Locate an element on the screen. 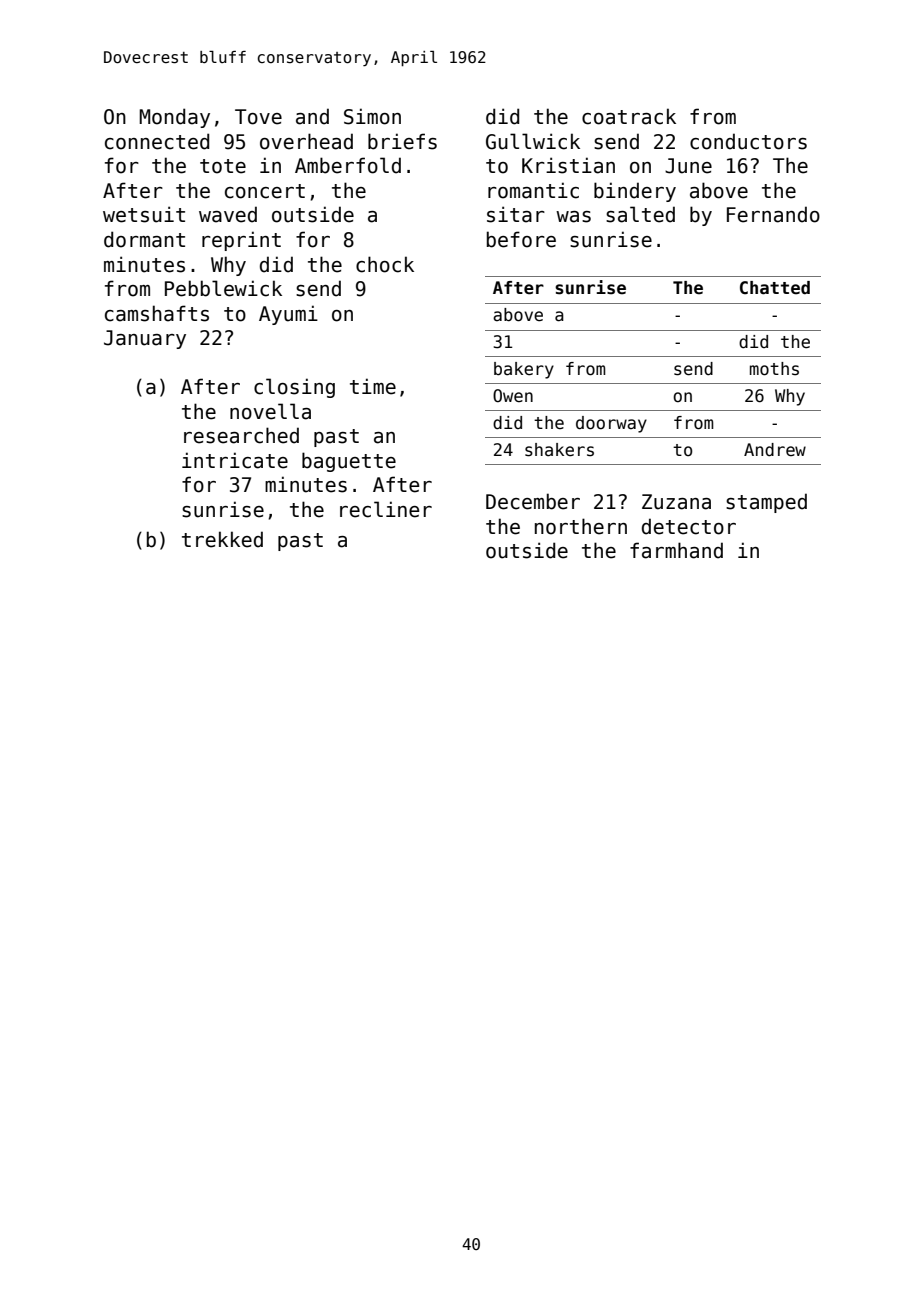 This screenshot has width=924, height=1314. coatrack is located at coordinates (629, 116).
